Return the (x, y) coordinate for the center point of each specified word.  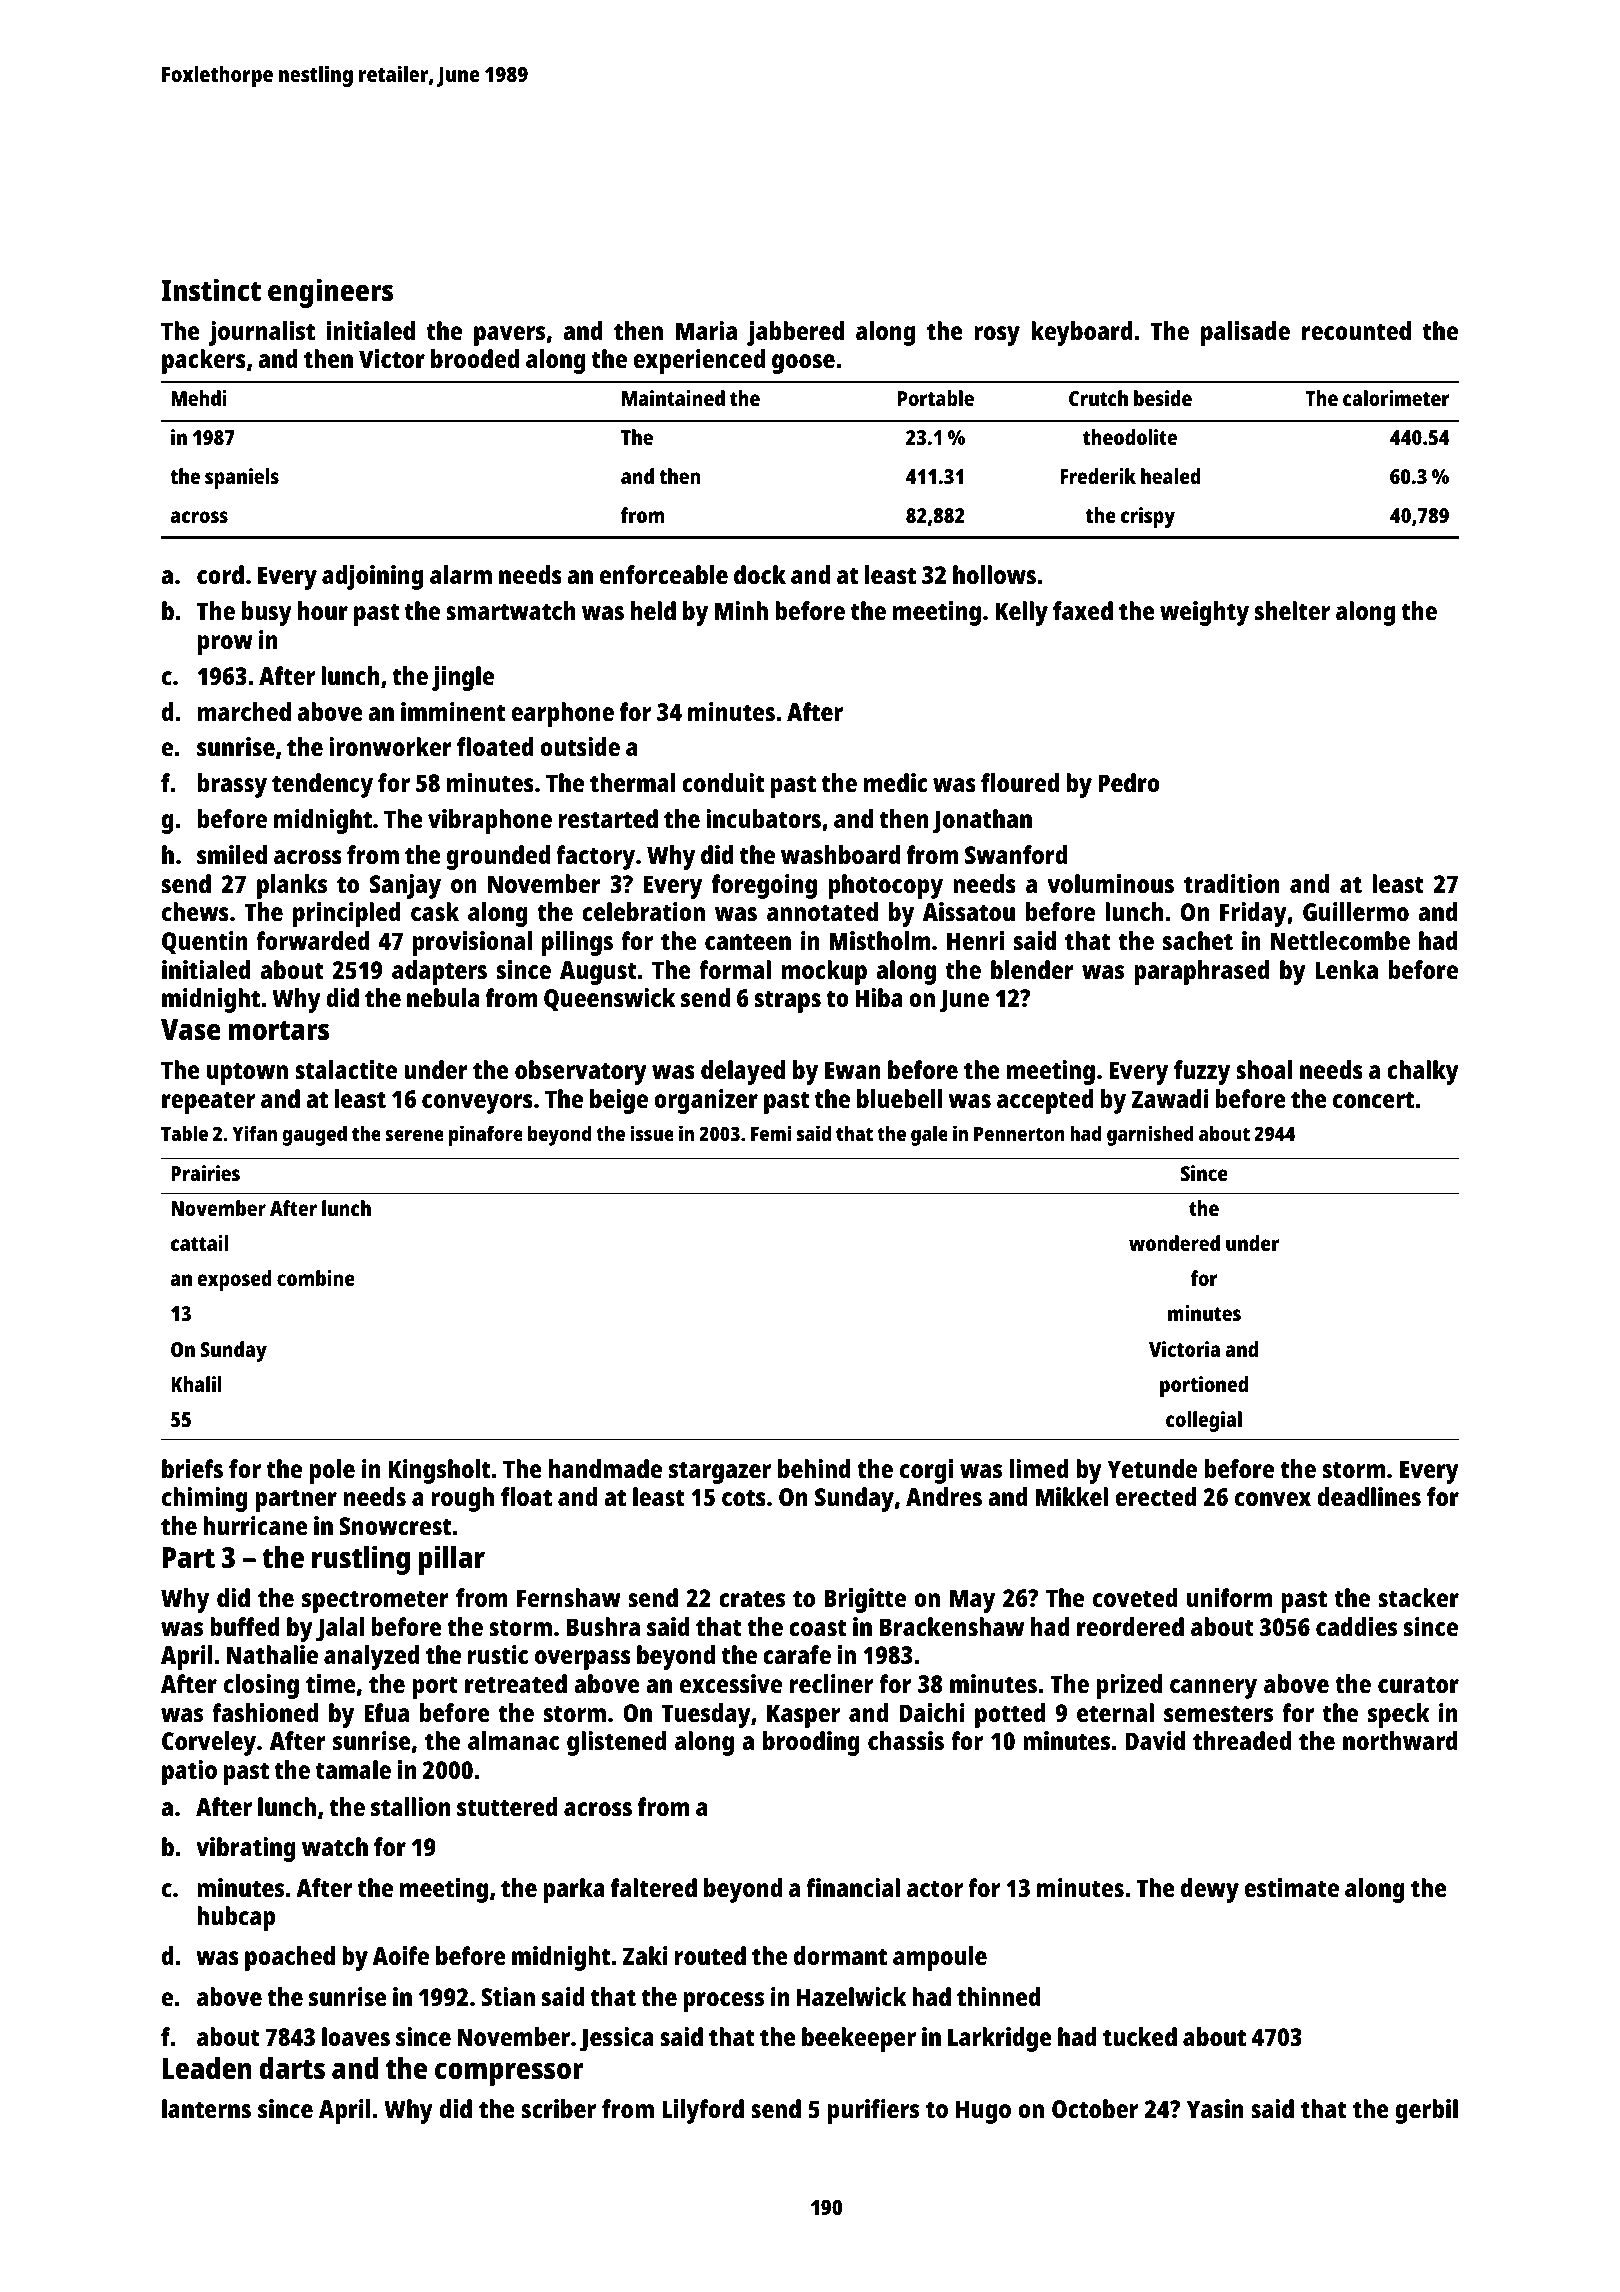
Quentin (205, 942)
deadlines (1369, 1496)
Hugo (983, 2112)
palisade (1245, 333)
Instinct (211, 290)
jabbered (795, 333)
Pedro (1129, 782)
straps (788, 1001)
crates (752, 1598)
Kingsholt (439, 1471)
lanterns (206, 2108)
